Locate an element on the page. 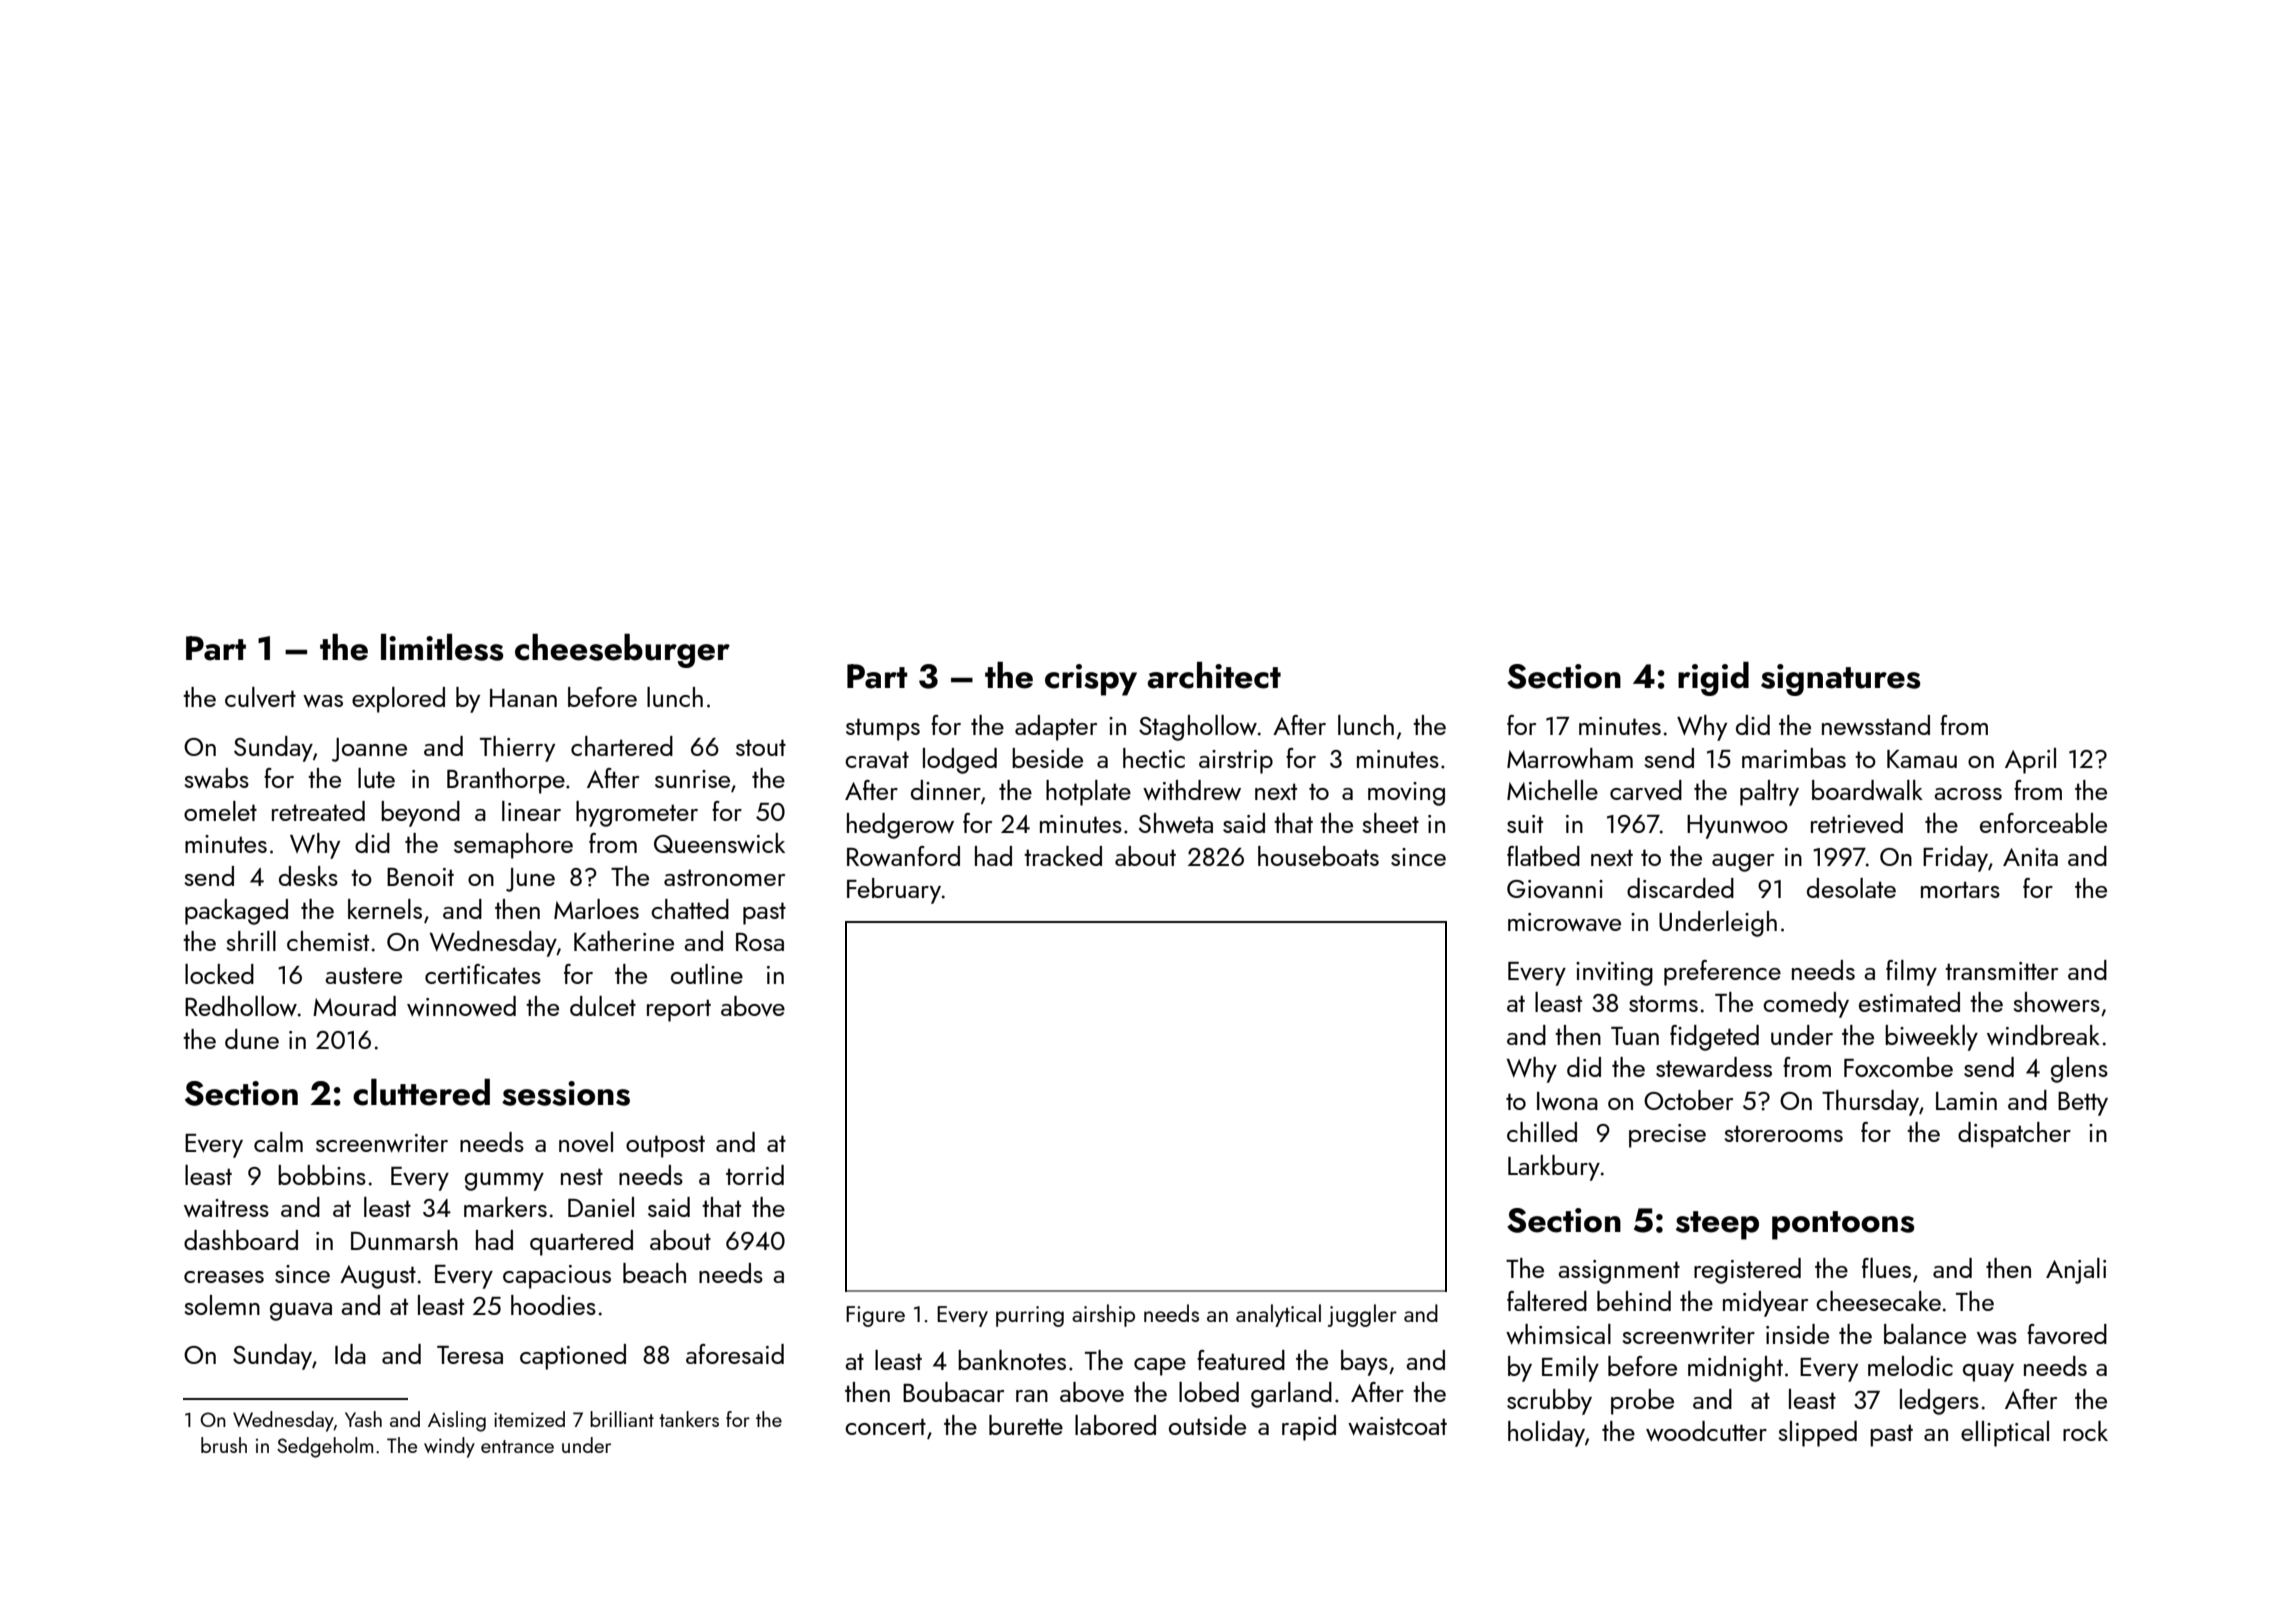 This document has width=2292, height=1620. outpost is located at coordinates (665, 1146).
